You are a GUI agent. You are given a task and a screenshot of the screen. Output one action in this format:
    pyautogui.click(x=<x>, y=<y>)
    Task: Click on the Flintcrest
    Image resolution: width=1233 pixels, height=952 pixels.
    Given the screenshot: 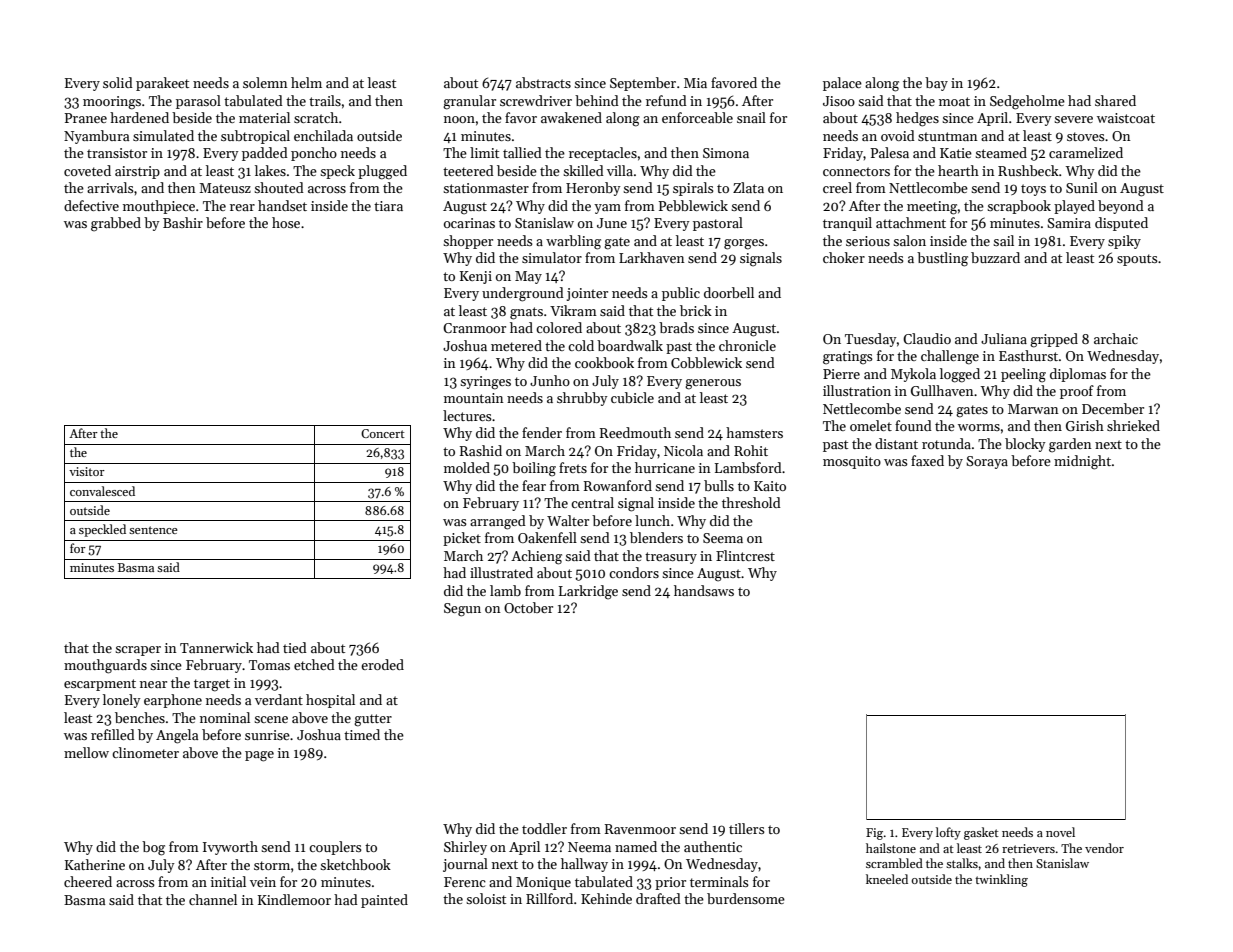 What is the action you would take?
    pyautogui.click(x=745, y=555)
